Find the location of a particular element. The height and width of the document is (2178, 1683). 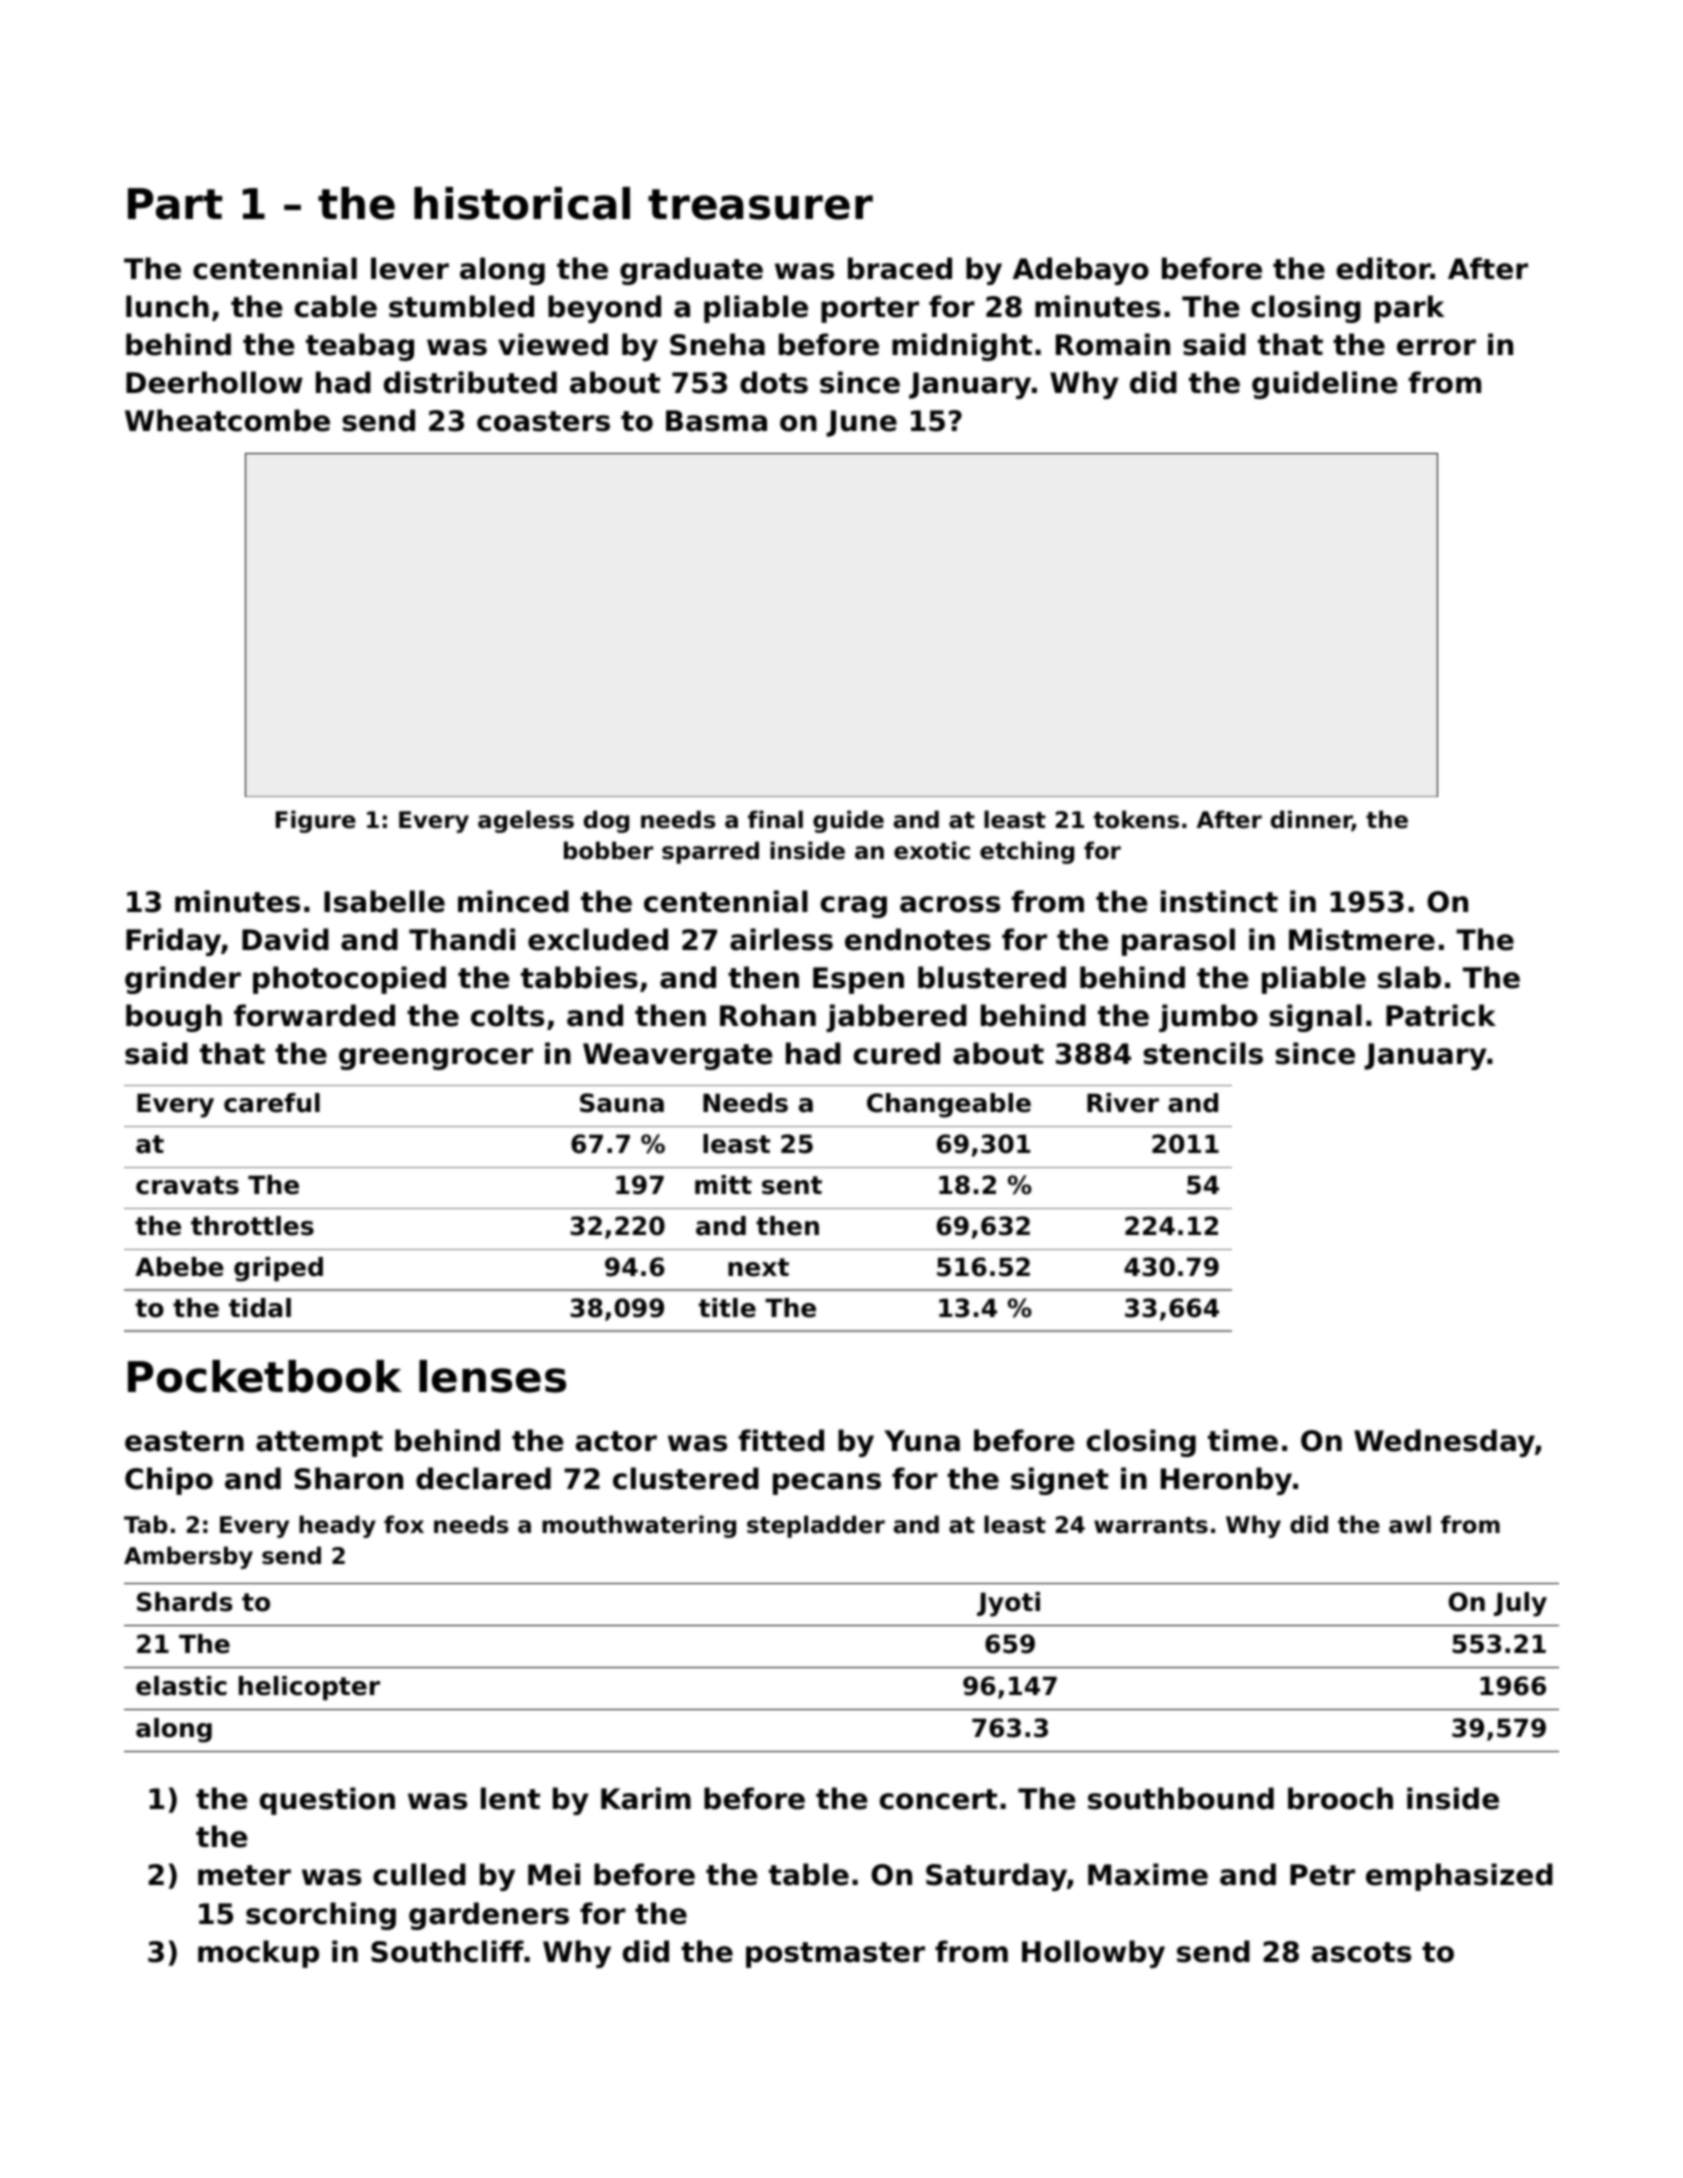

actor is located at coordinates (616, 1441).
